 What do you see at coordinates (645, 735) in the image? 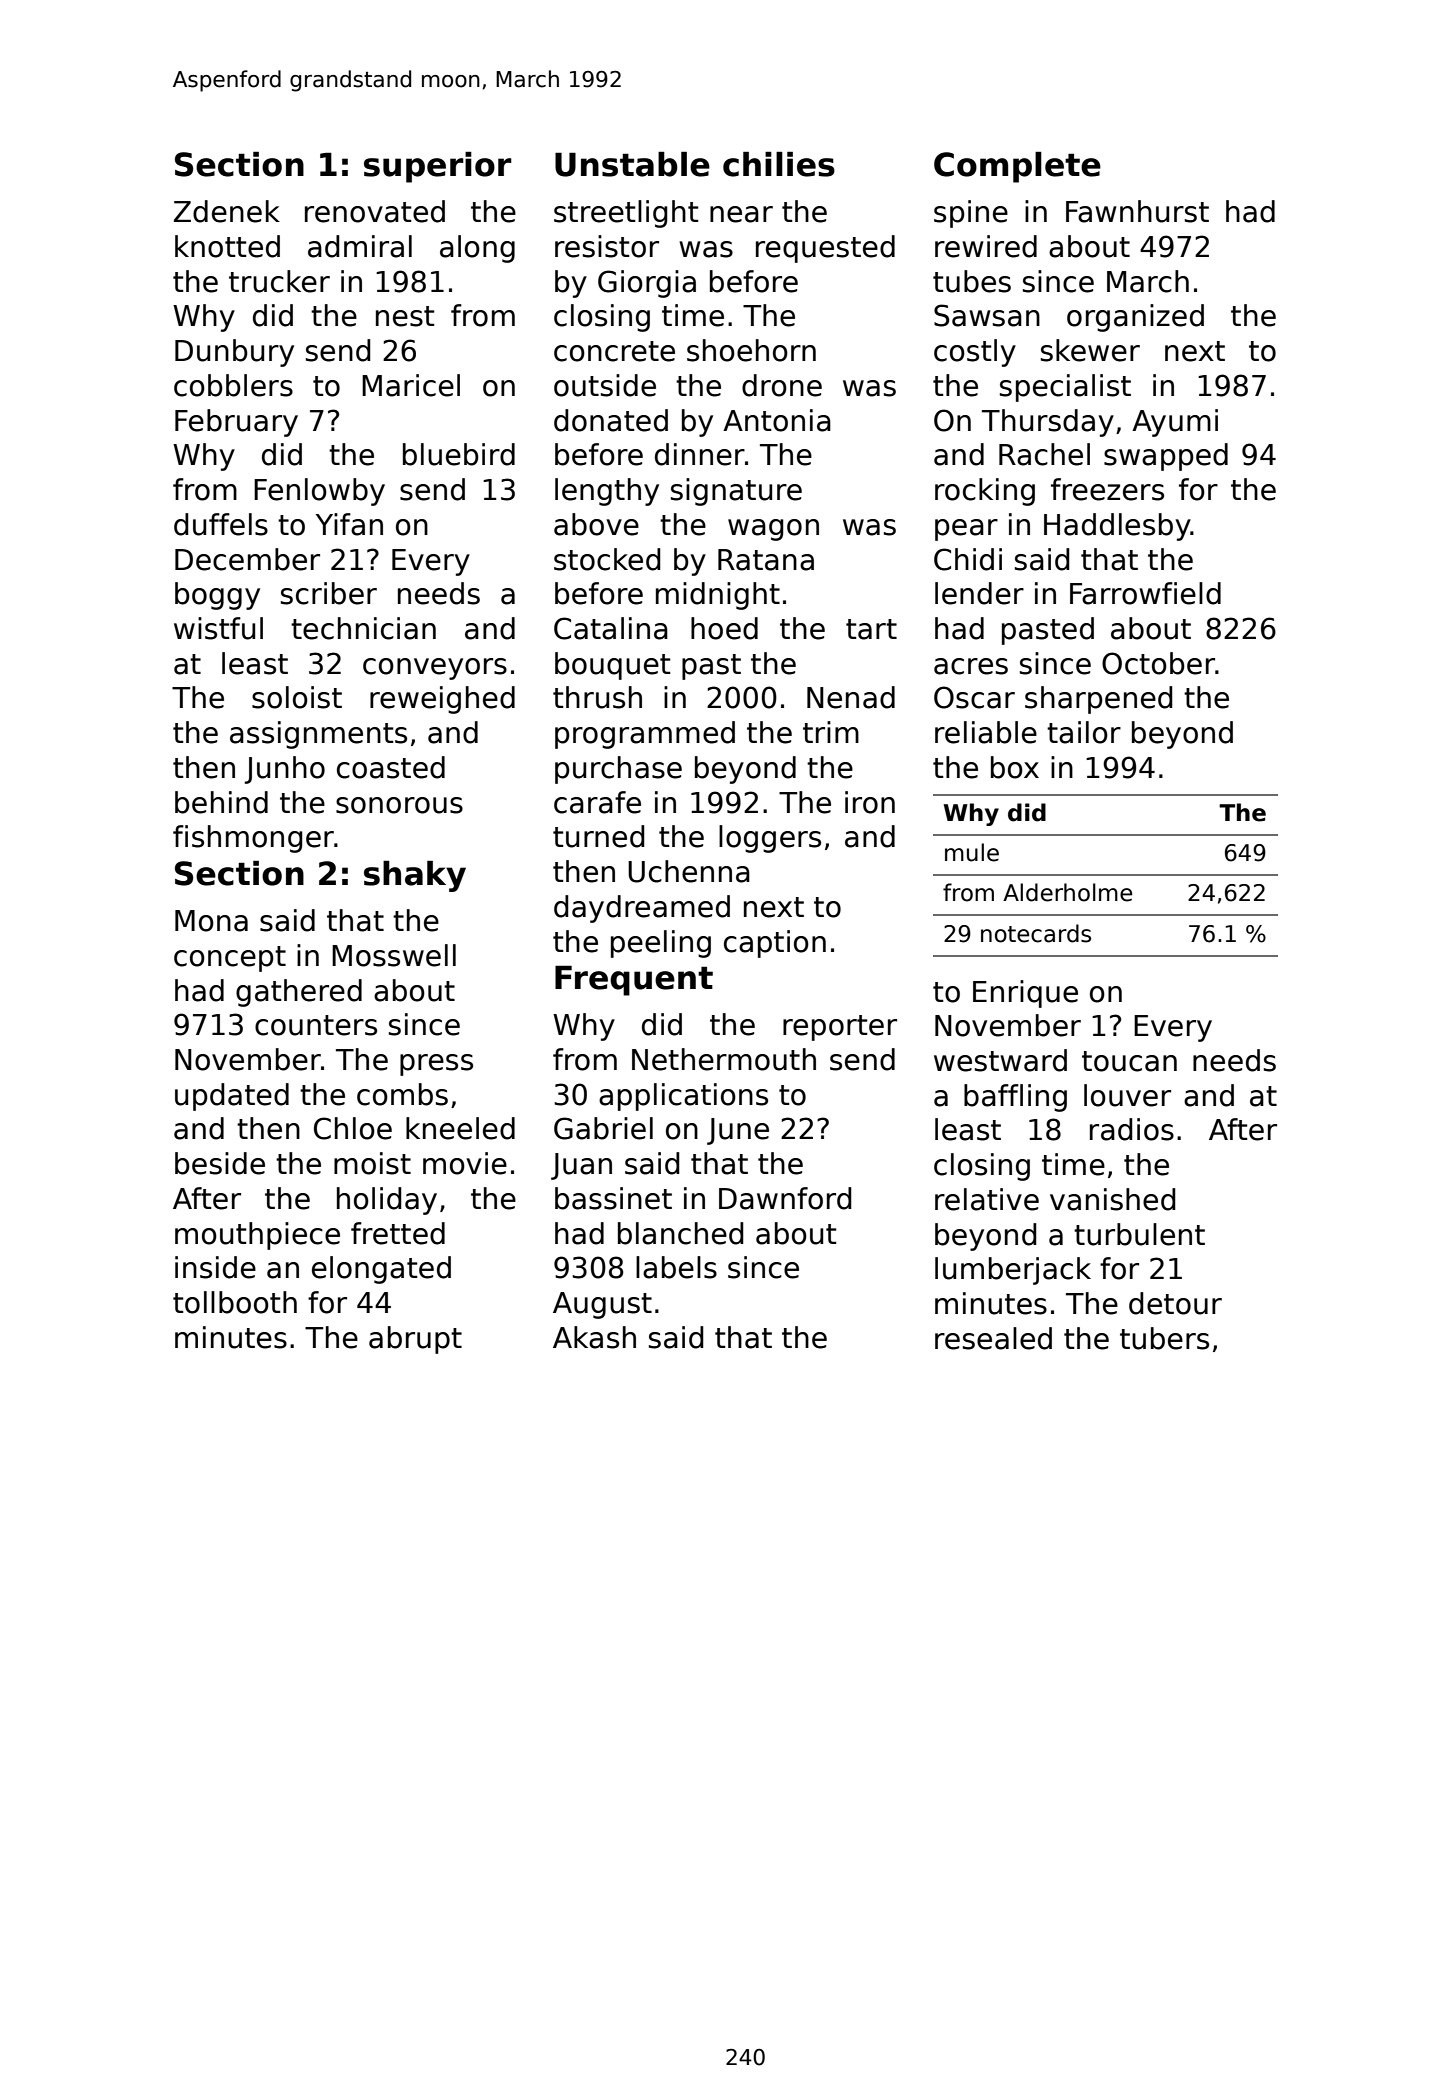
I see `programmed` at bounding box center [645, 735].
